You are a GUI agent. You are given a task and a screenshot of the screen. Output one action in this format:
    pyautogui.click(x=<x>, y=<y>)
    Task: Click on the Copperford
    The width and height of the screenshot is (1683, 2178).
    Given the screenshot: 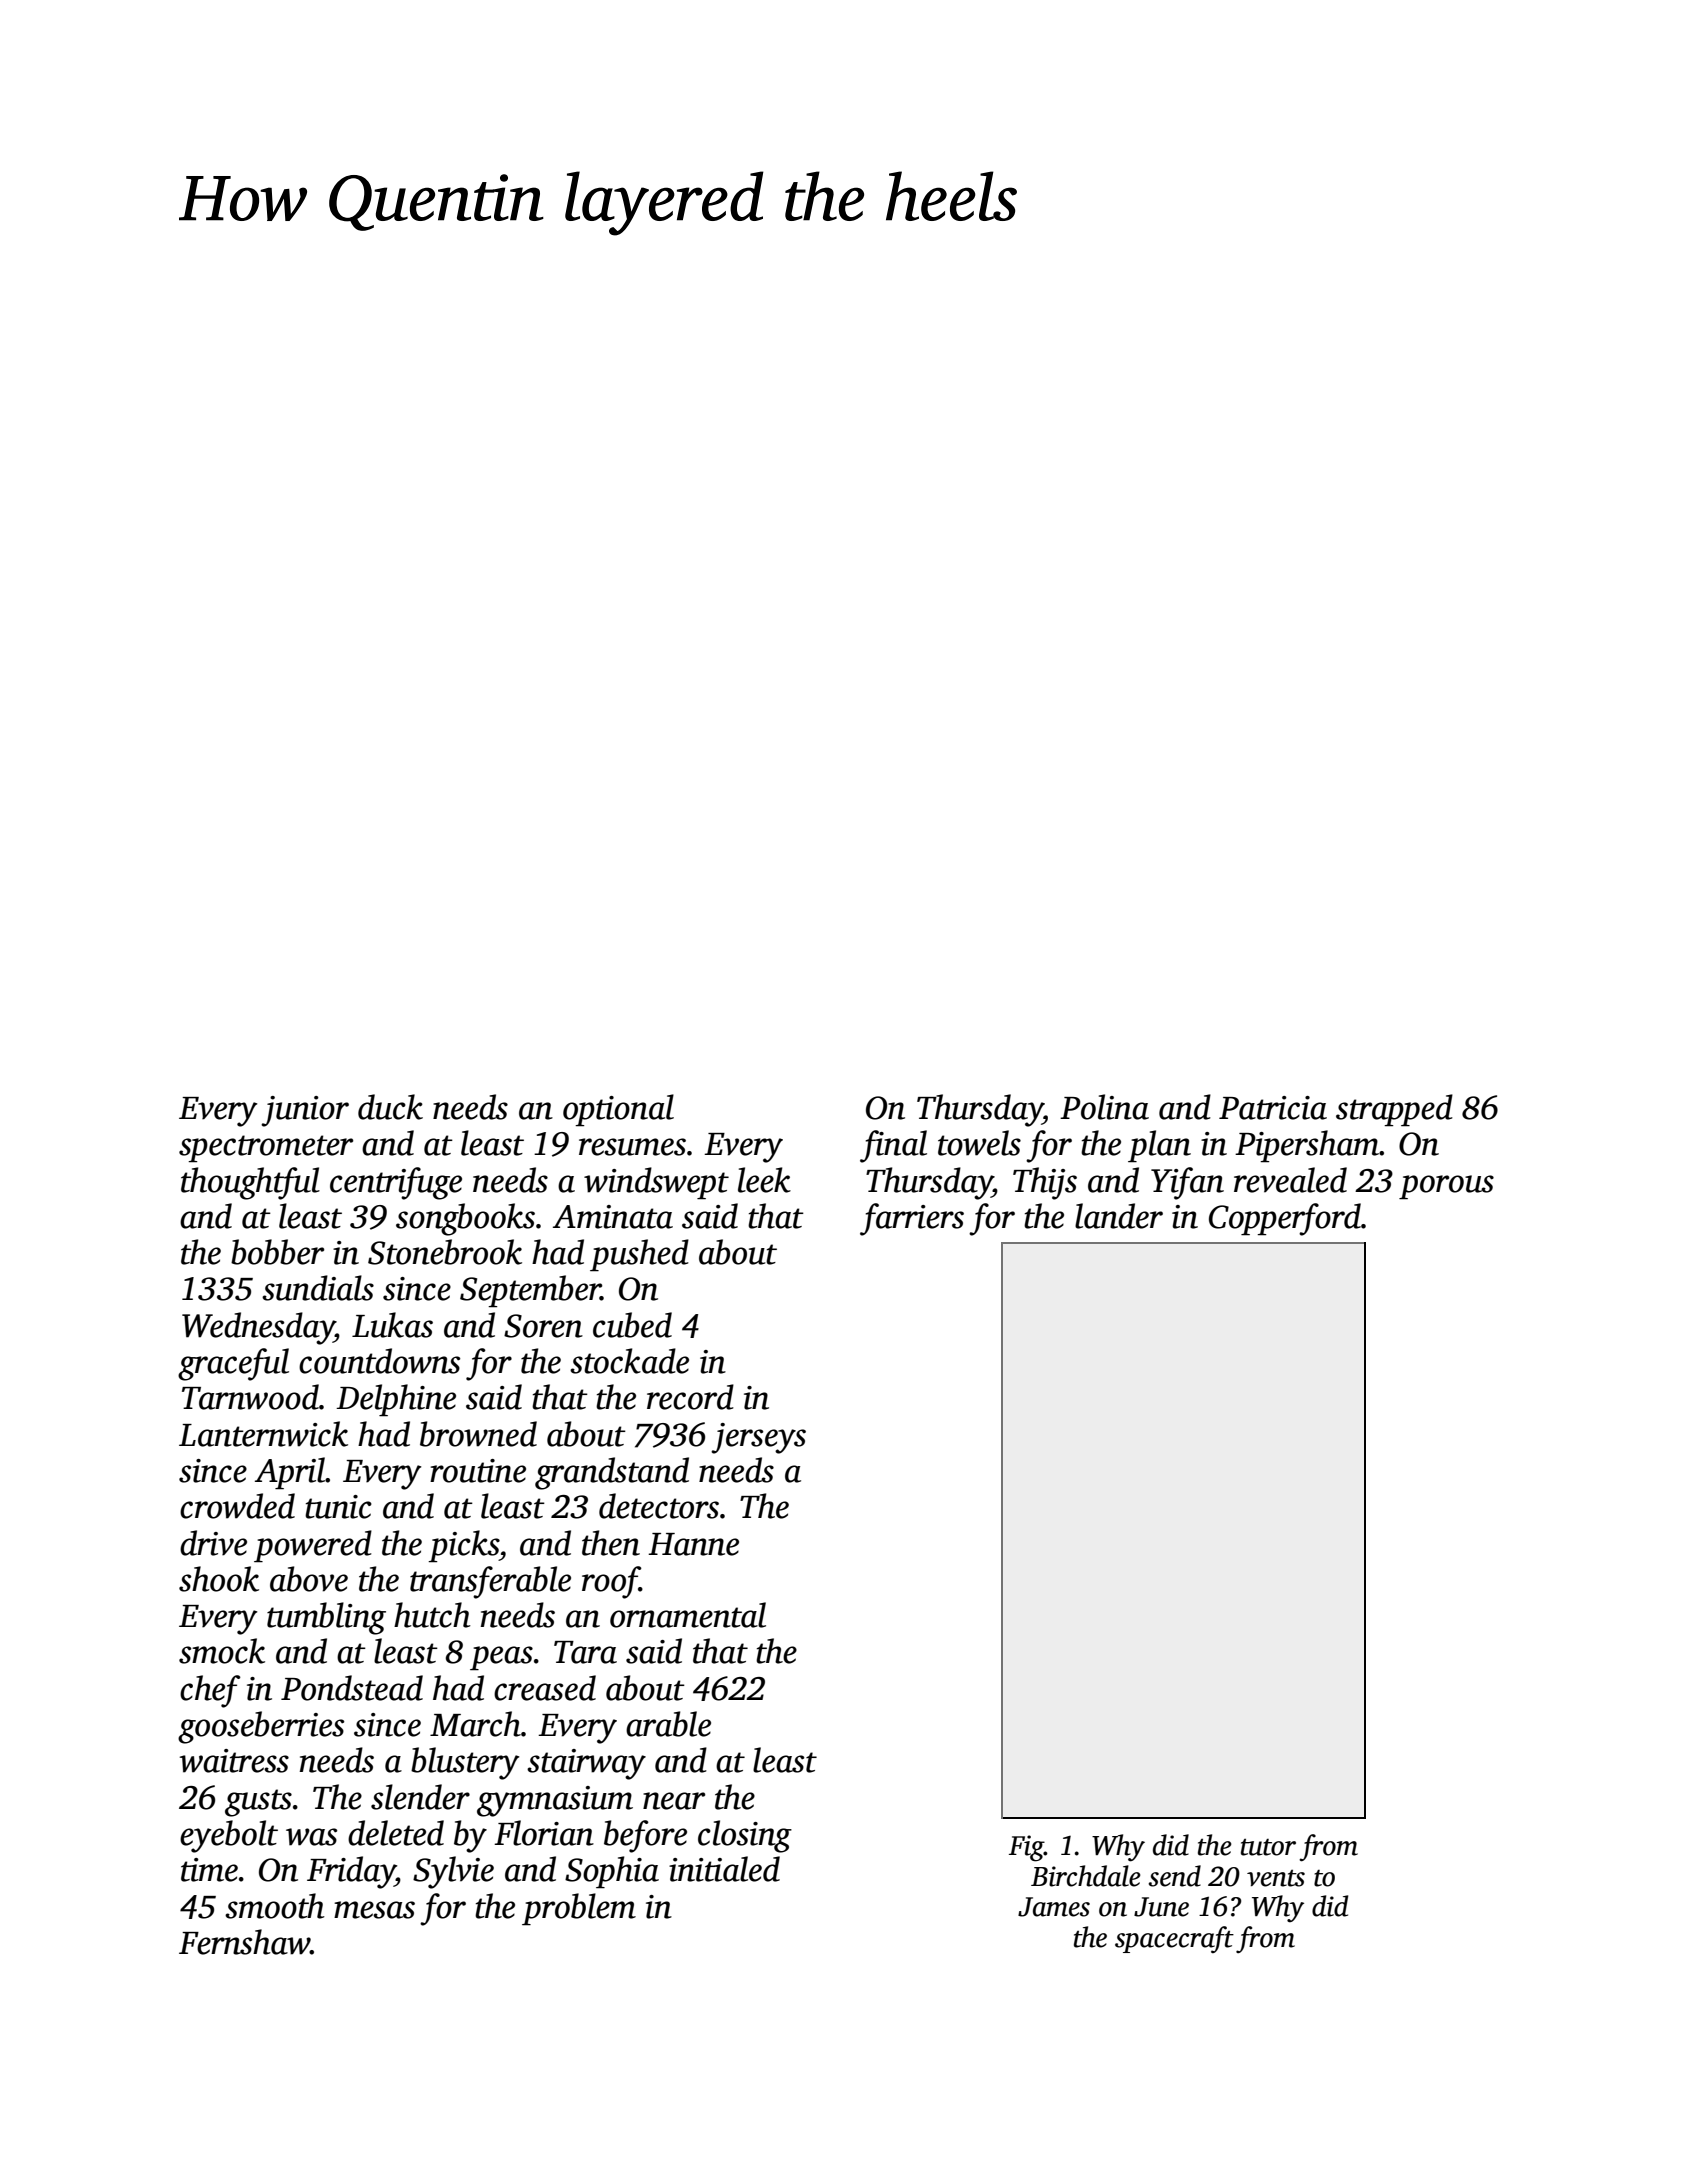 What is the action you would take?
    pyautogui.click(x=1285, y=1219)
